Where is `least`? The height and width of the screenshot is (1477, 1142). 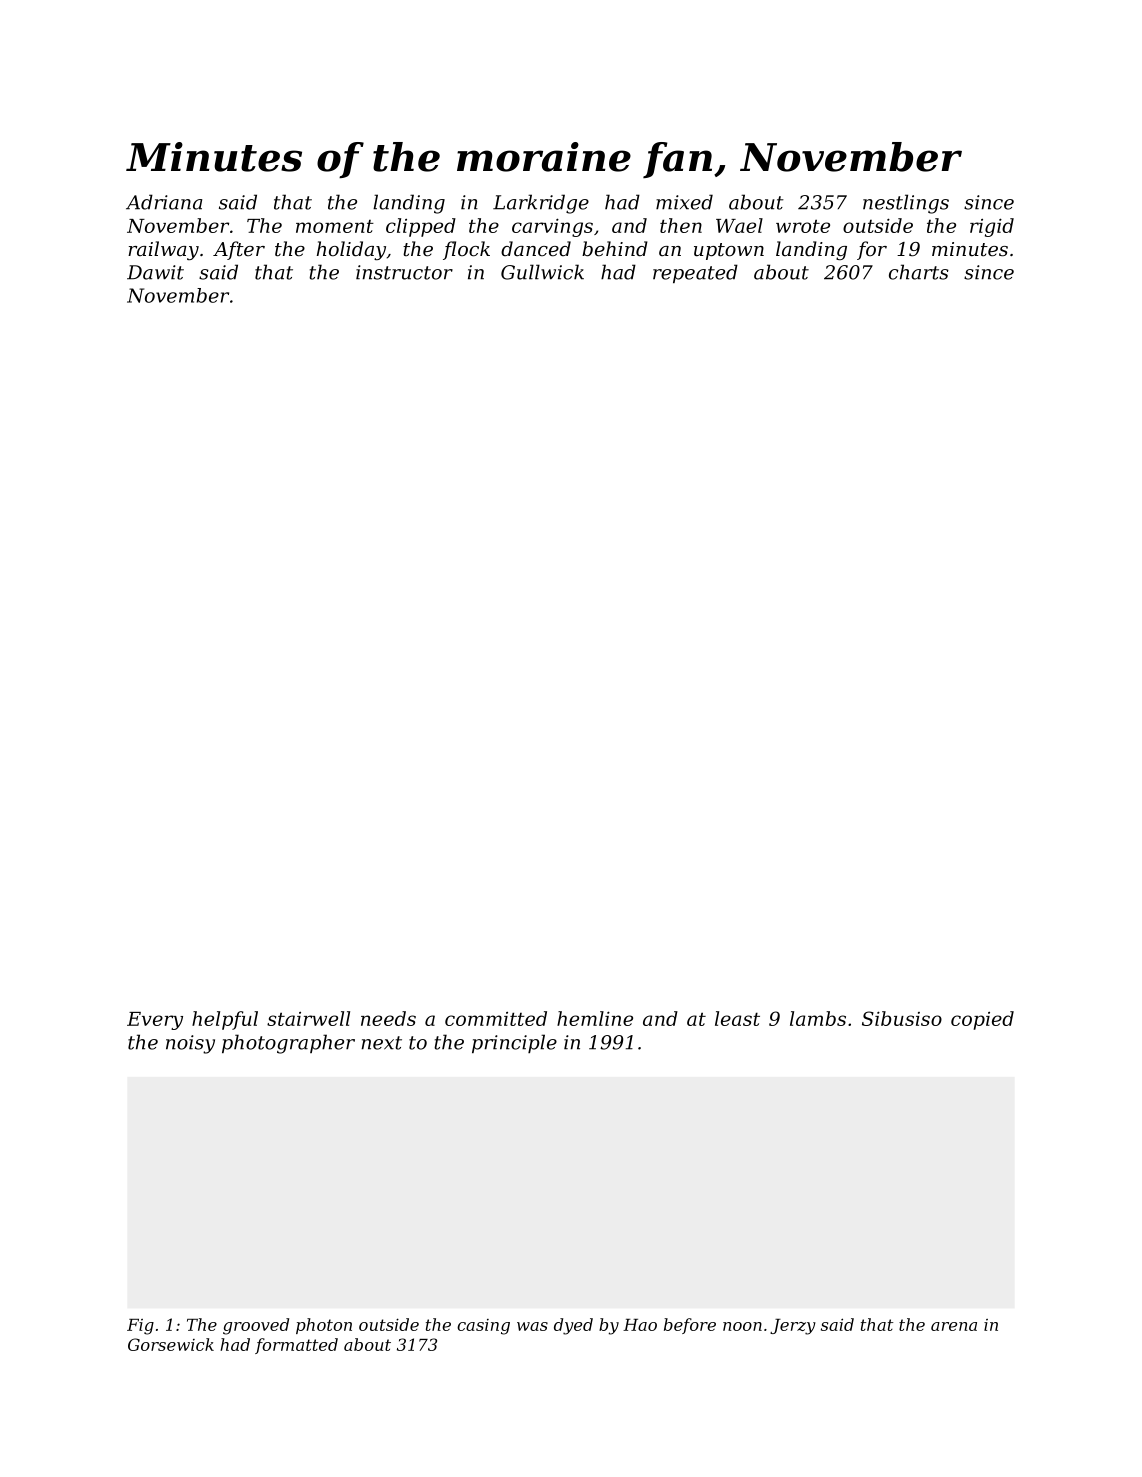 least is located at coordinates (737, 1018).
